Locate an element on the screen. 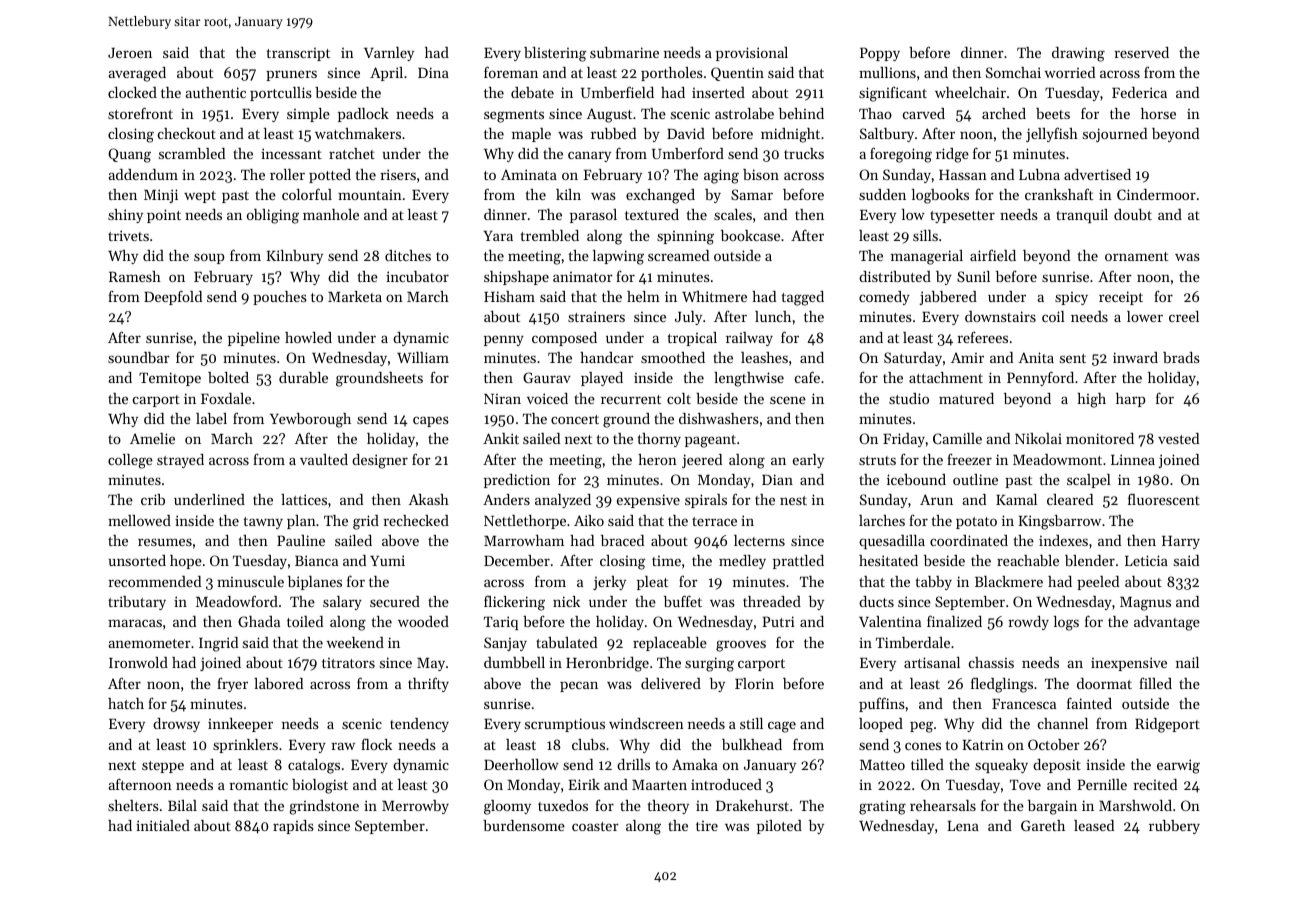 The height and width of the screenshot is (924, 1308). wheelchair is located at coordinates (970, 92).
